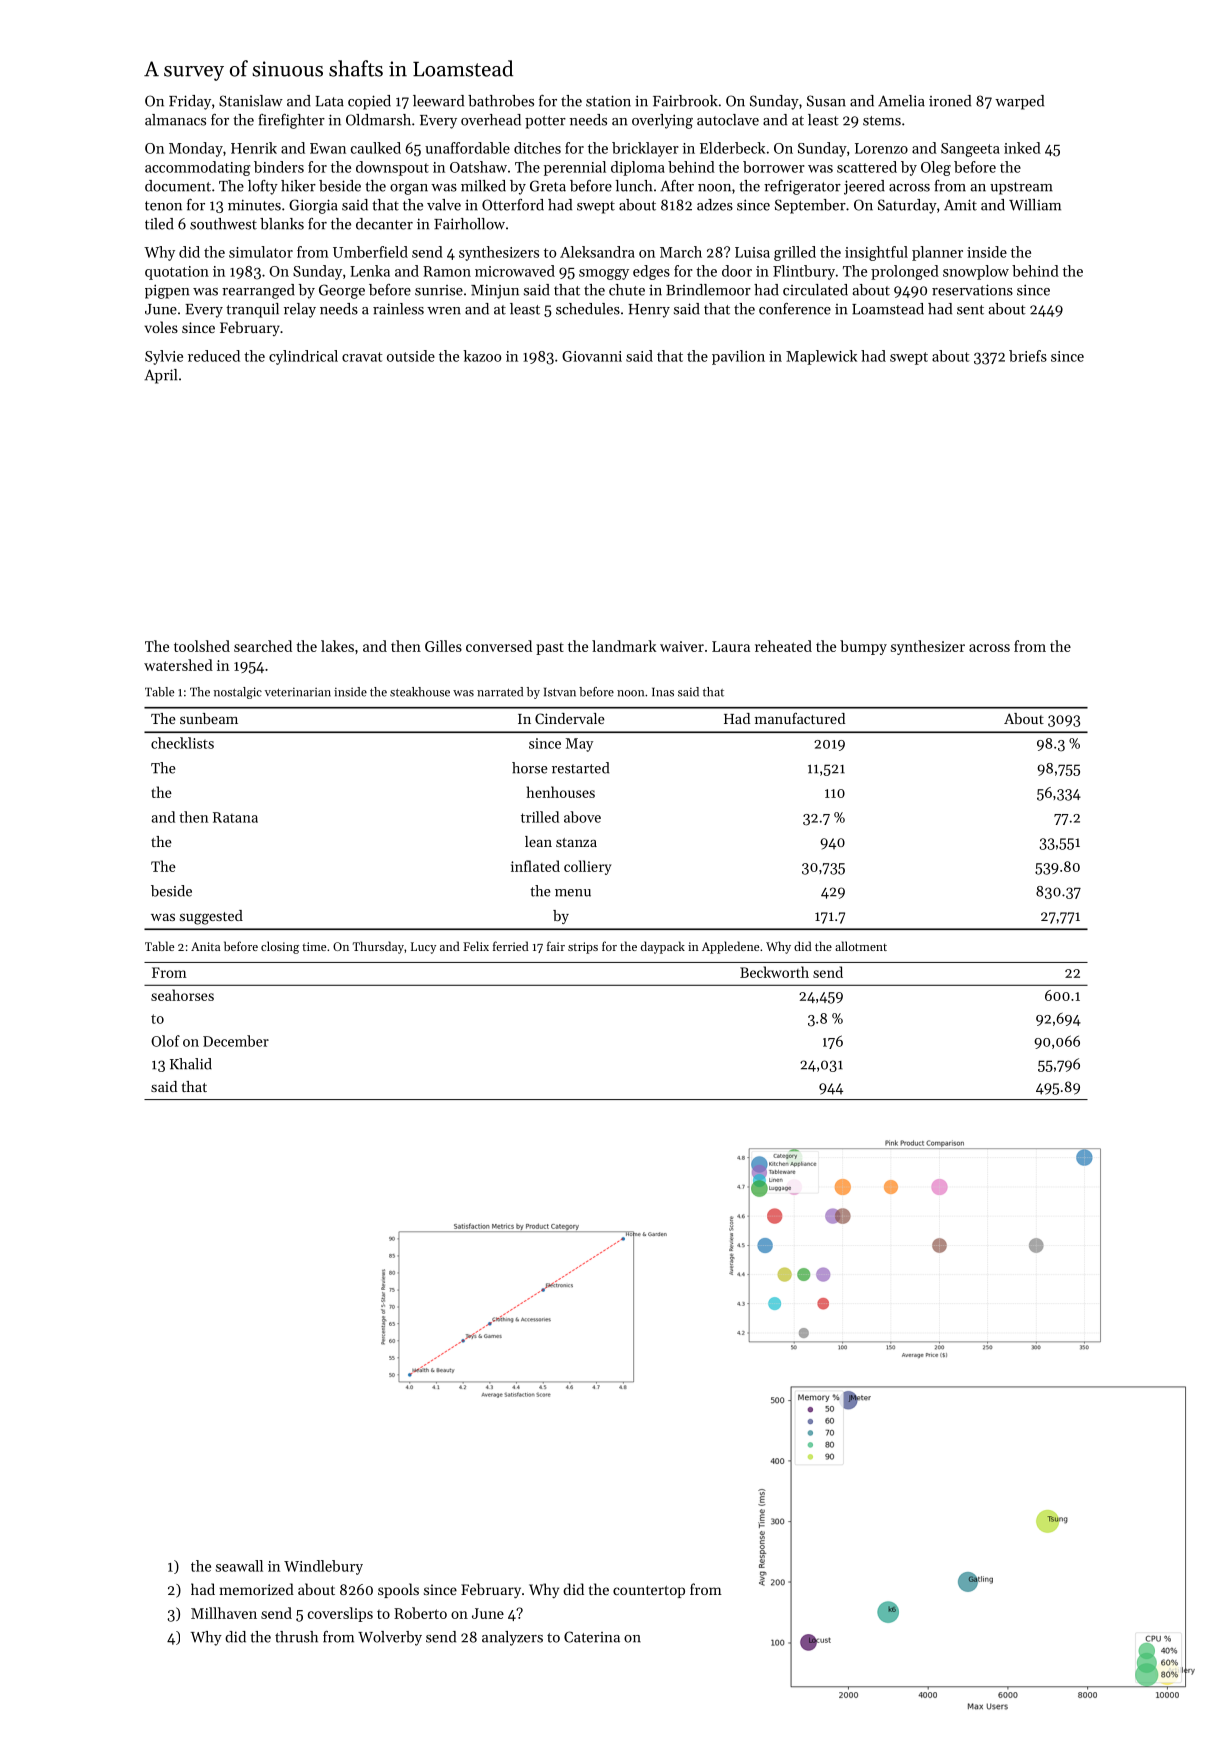  What do you see at coordinates (682, 646) in the screenshot?
I see `waiver` at bounding box center [682, 646].
